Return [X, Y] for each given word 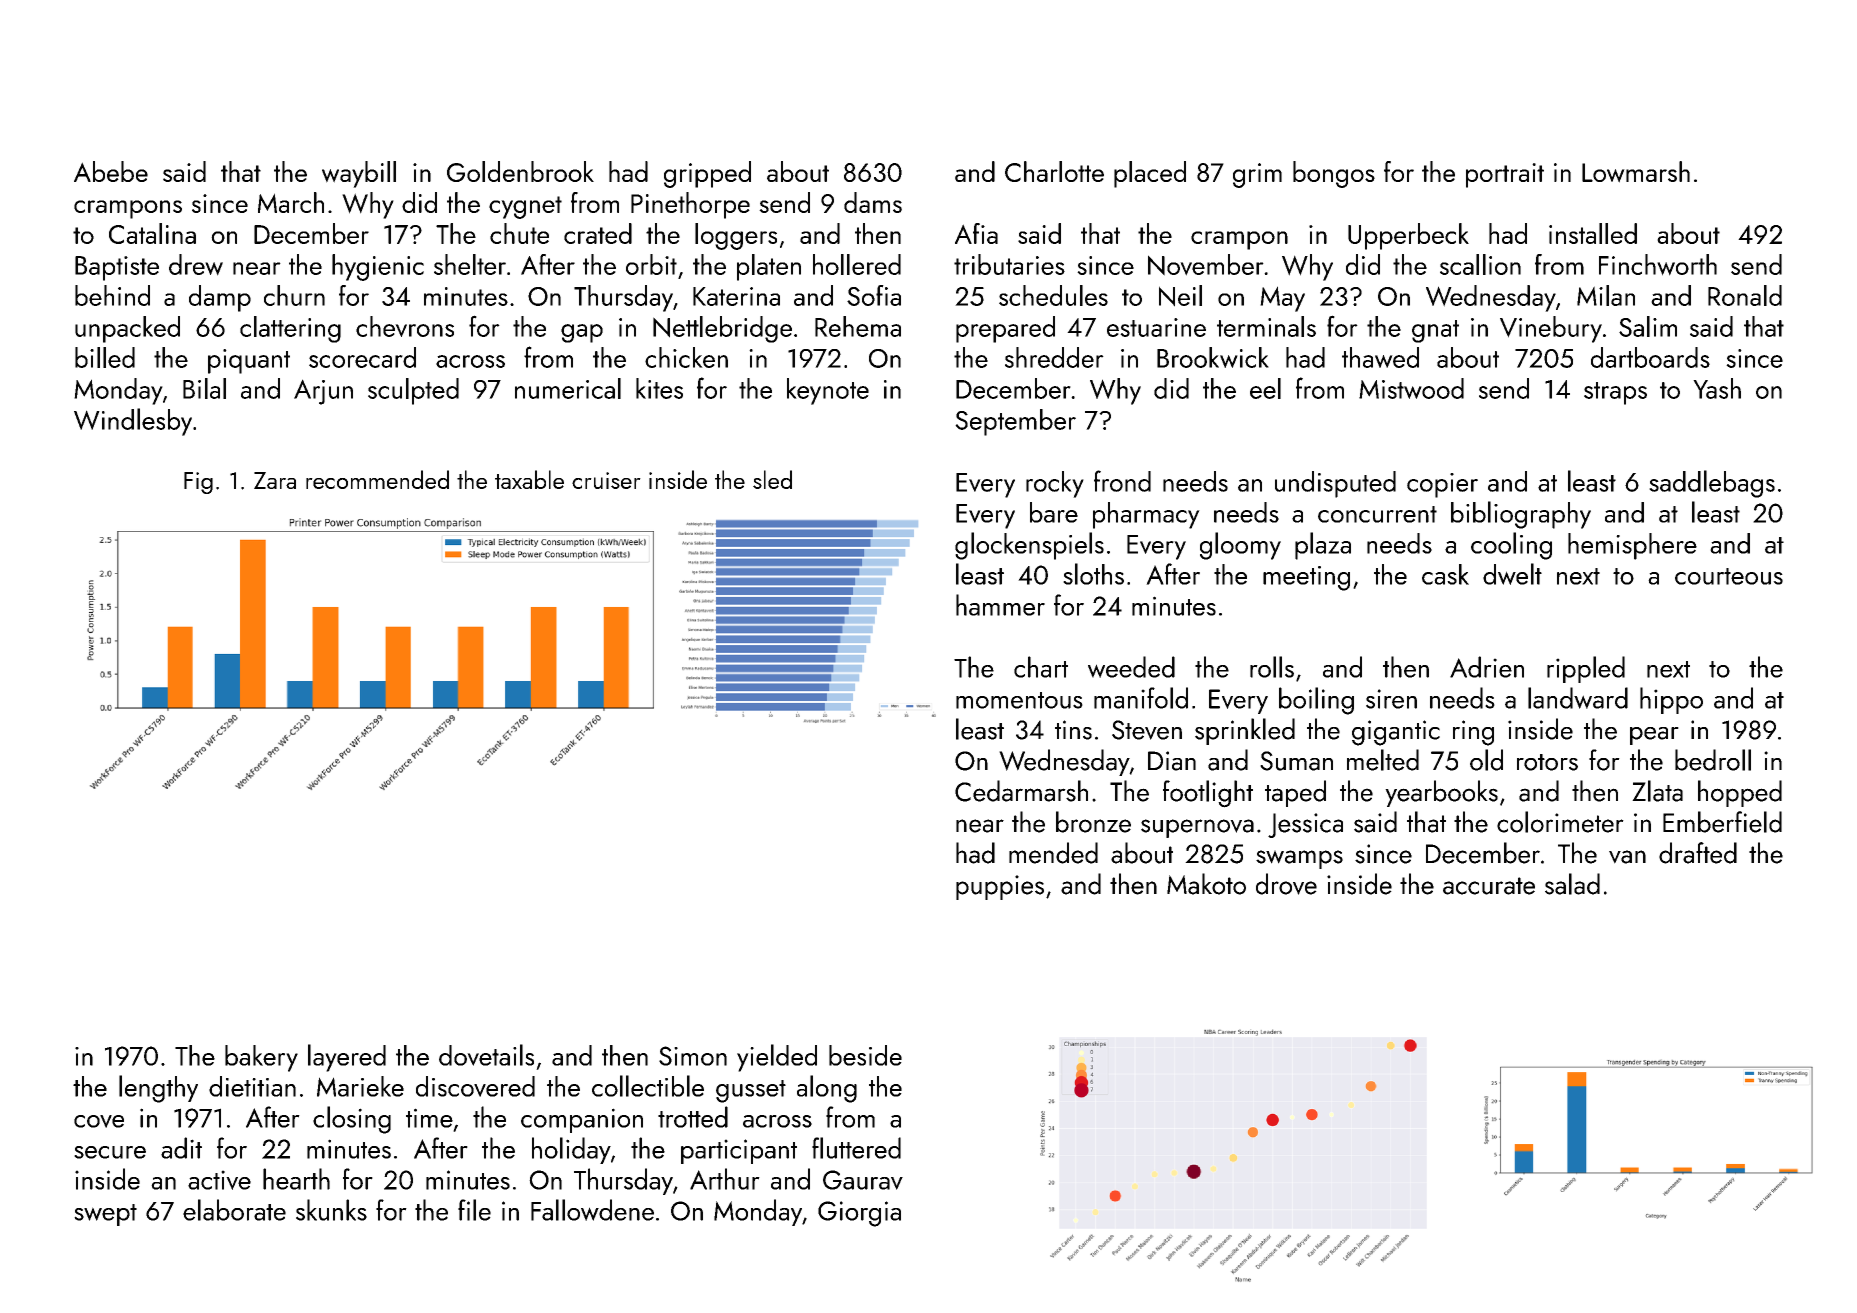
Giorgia [859, 1214]
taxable [529, 479]
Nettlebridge [722, 329]
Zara [275, 480]
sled [772, 479]
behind [112, 295]
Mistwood [1411, 388]
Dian [1172, 761]
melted [1383, 760]
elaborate [234, 1210]
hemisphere [1632, 546]
